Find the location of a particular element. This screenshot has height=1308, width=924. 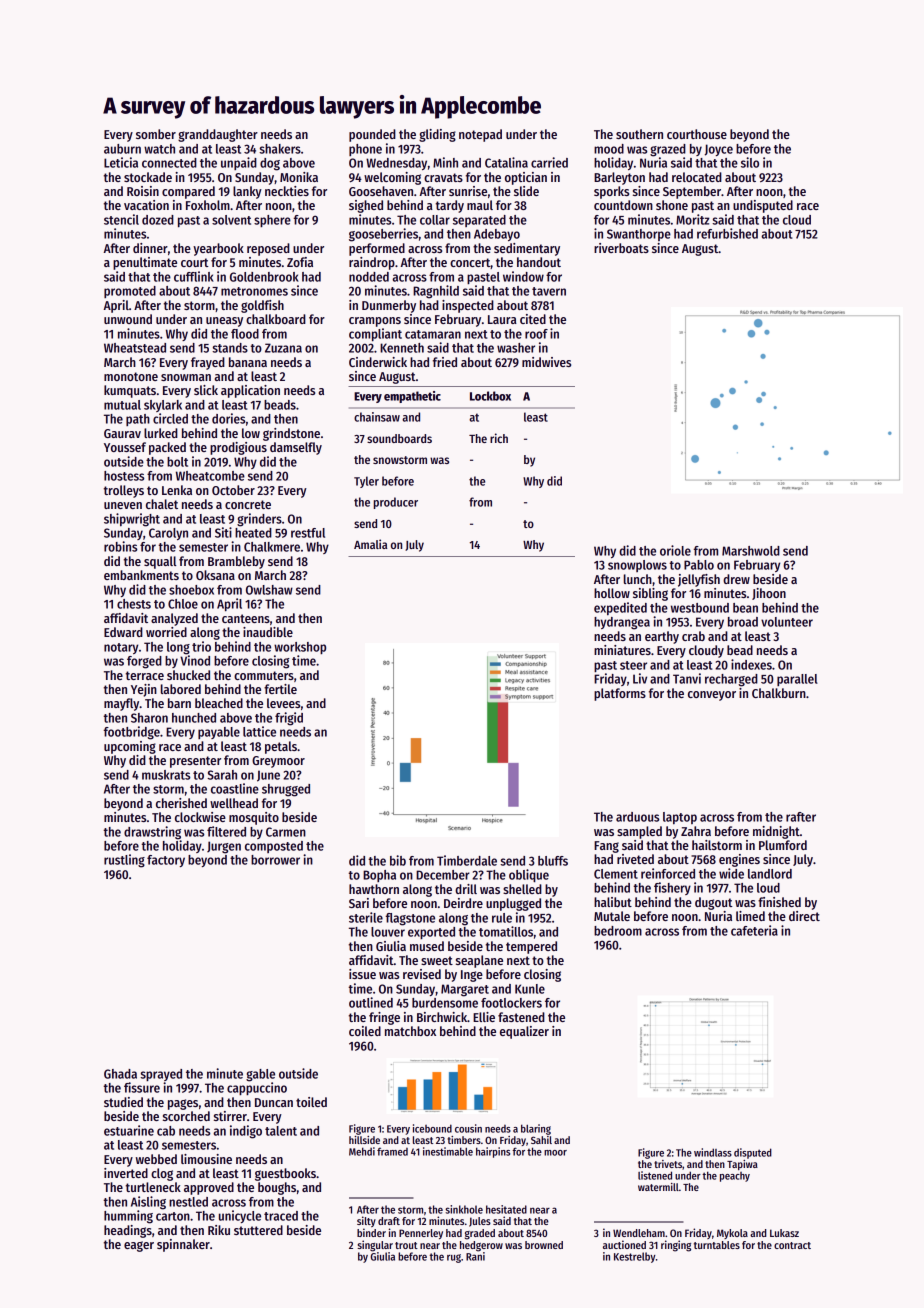

trout is located at coordinates (406, 1245).
